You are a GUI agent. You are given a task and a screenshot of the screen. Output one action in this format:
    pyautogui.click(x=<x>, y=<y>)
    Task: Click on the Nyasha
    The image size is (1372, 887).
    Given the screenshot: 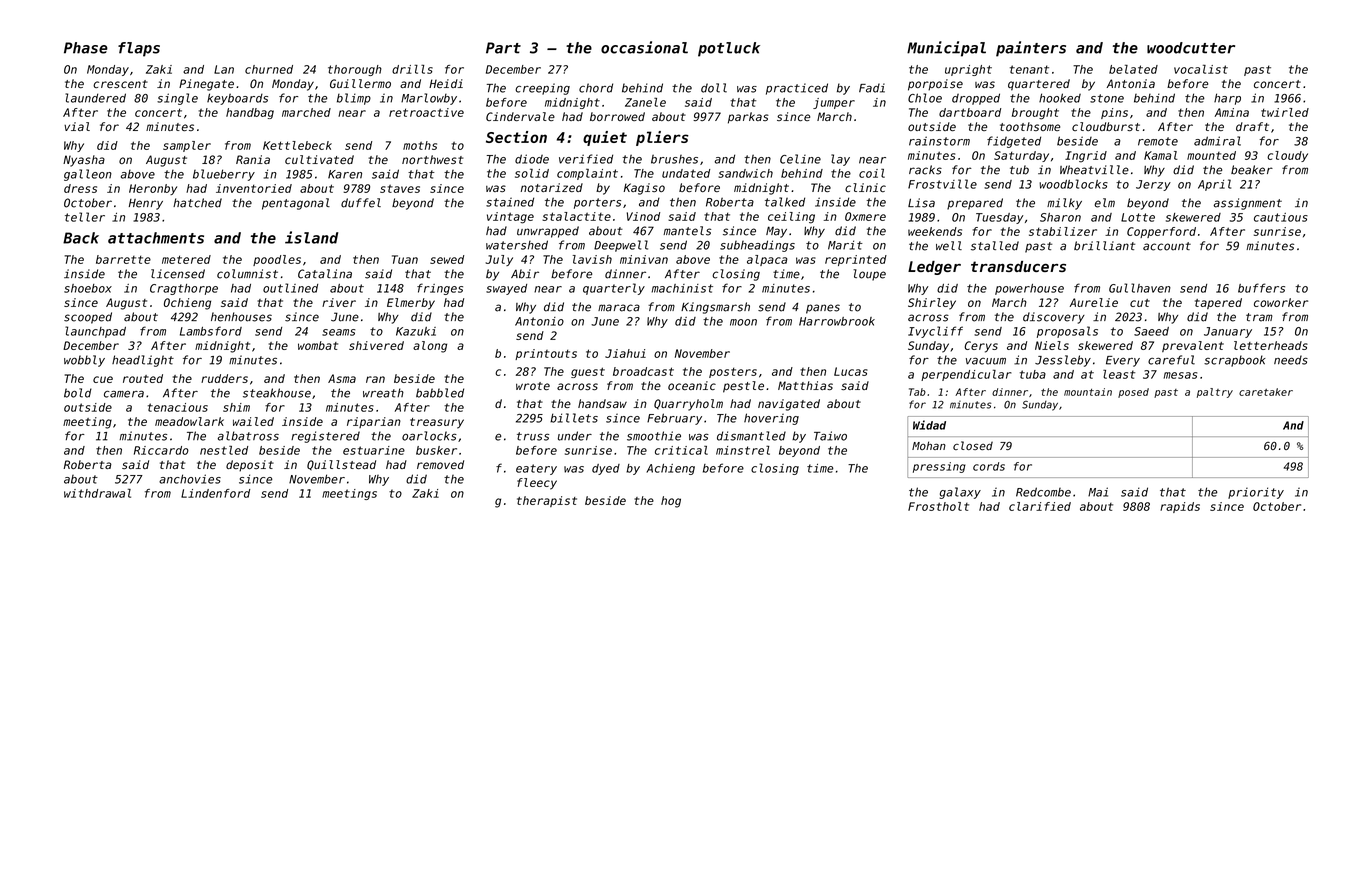 What is the action you would take?
    pyautogui.click(x=84, y=161)
